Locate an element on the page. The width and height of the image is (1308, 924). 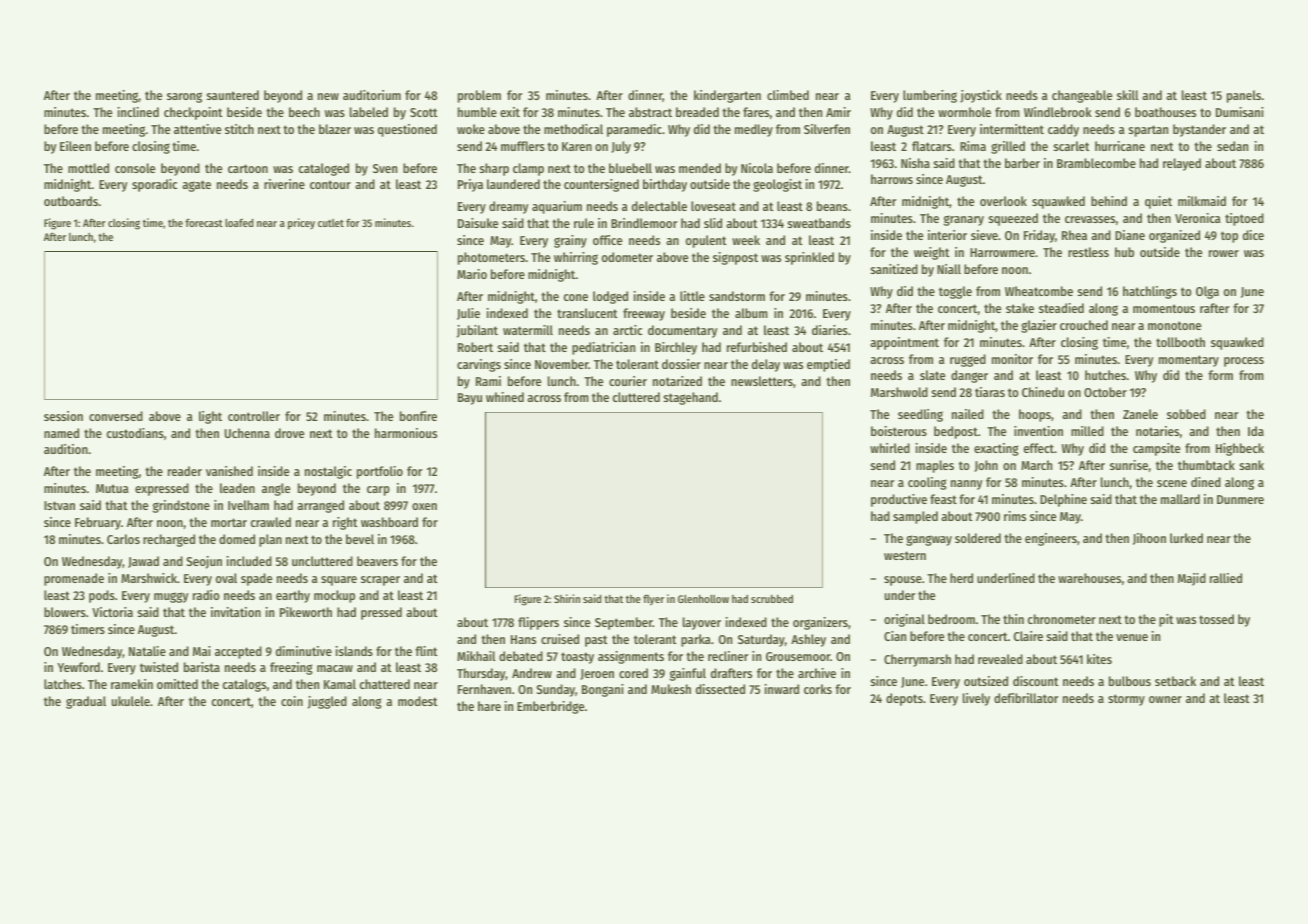
Bramblecombe is located at coordinates (1096, 163).
